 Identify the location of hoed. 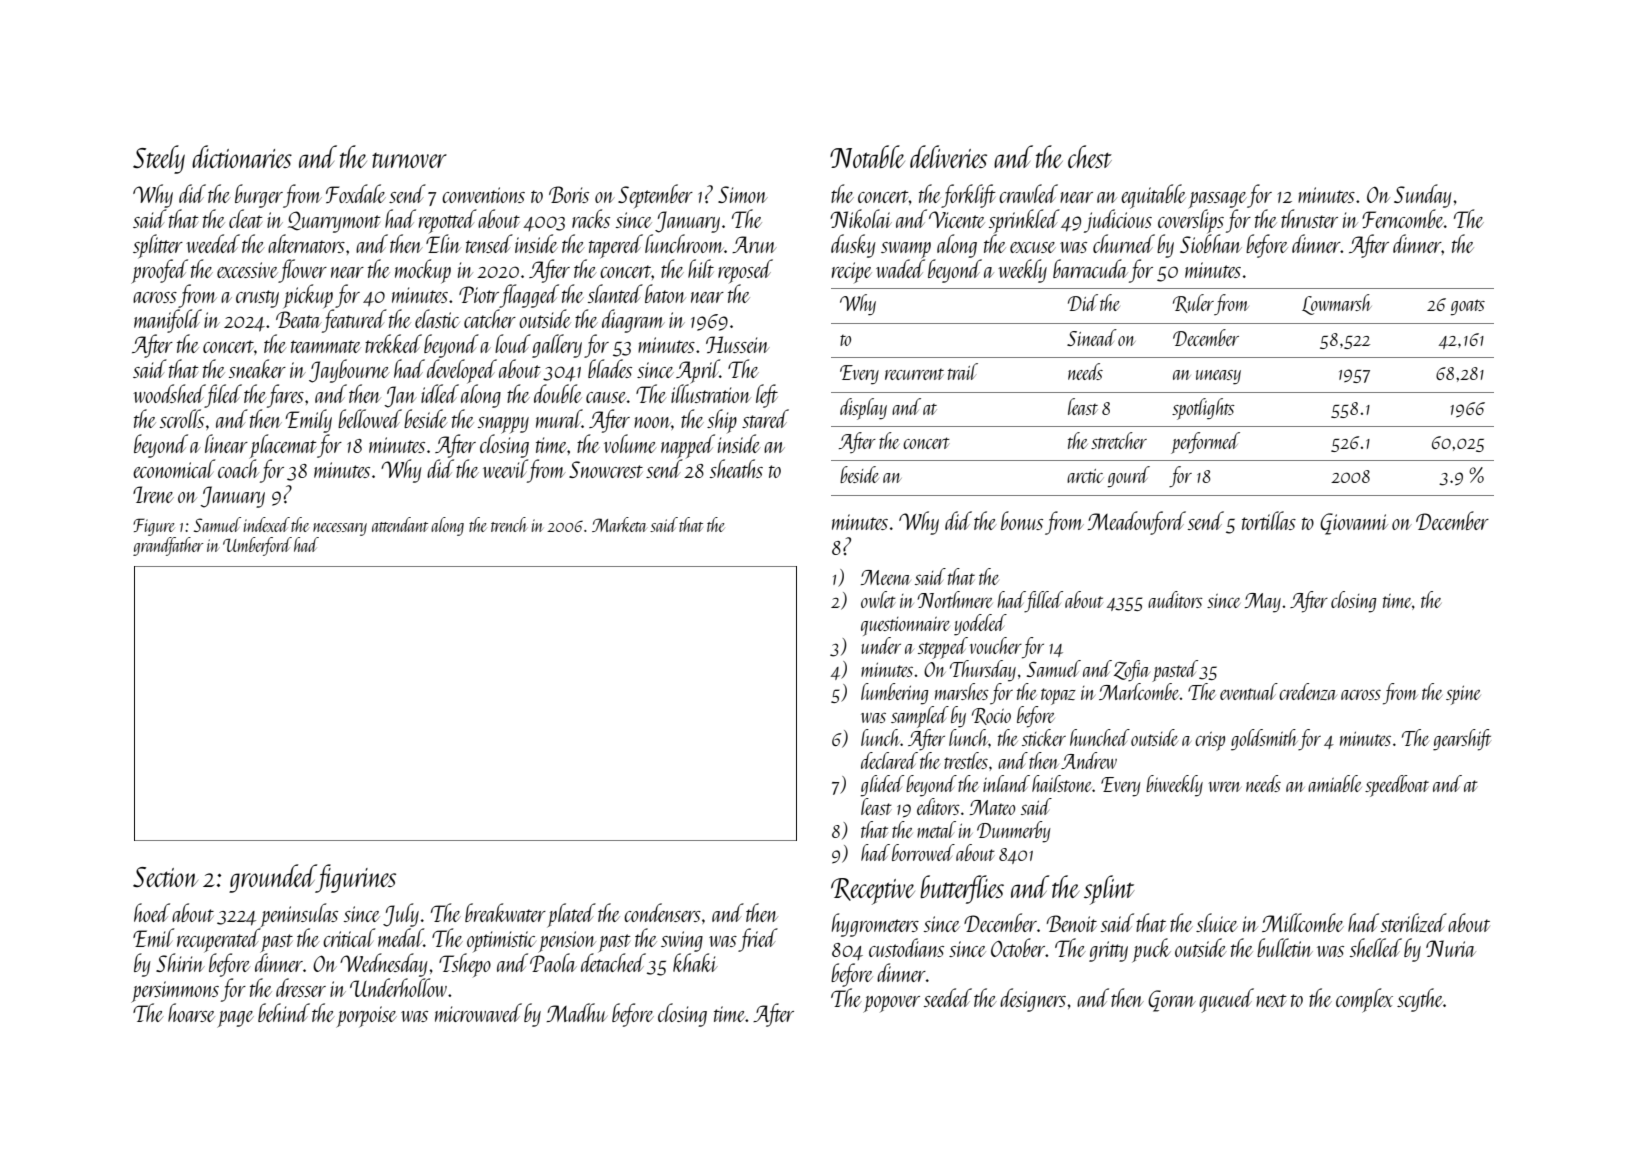
(152, 912).
